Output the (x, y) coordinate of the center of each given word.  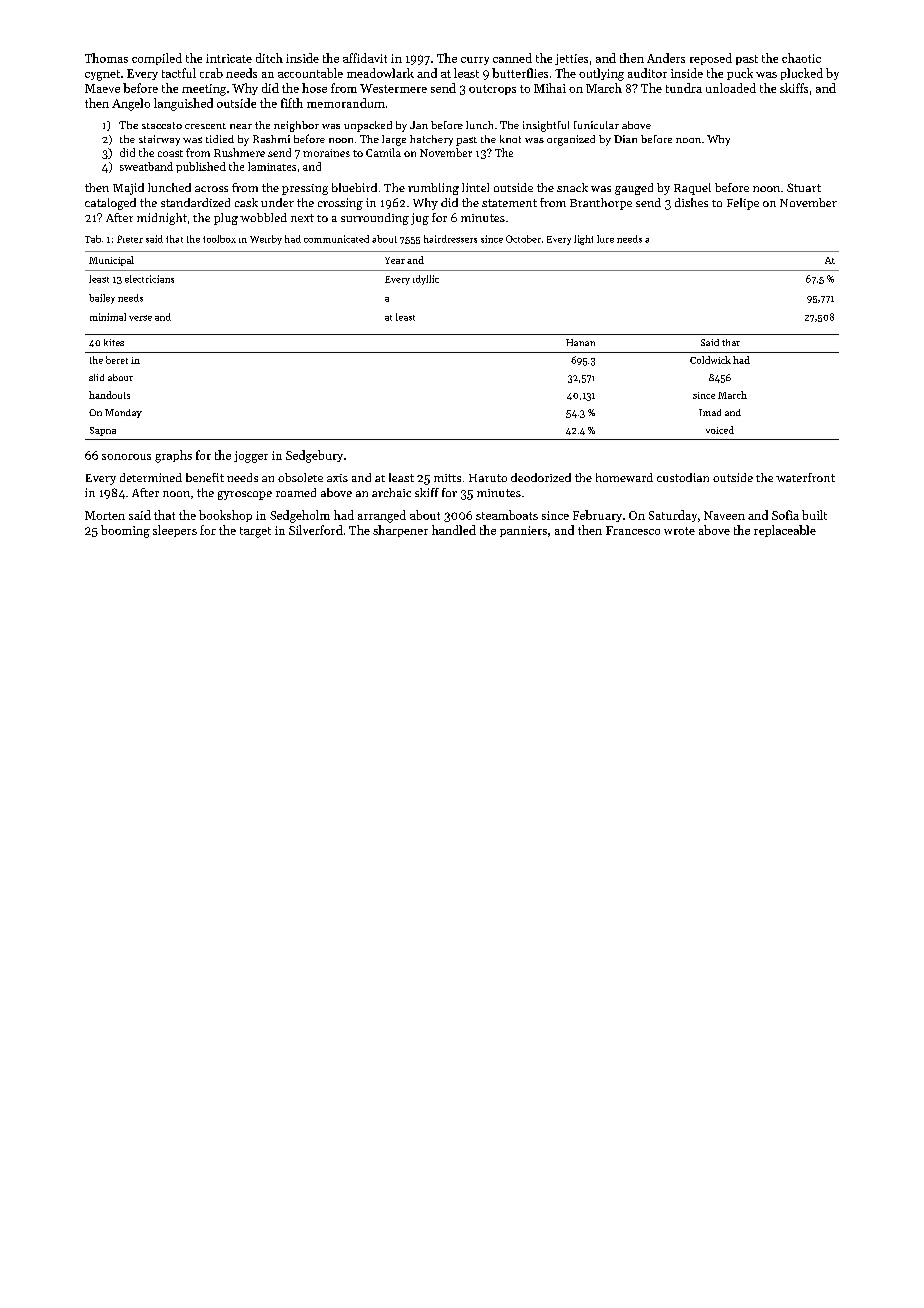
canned (512, 58)
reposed (711, 59)
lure (605, 239)
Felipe (743, 204)
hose (314, 88)
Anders (666, 58)
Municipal (111, 261)
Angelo (131, 104)
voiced (720, 430)
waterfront (805, 477)
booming (125, 531)
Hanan (580, 342)
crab (211, 73)
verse (140, 318)
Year (395, 260)
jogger (251, 457)
